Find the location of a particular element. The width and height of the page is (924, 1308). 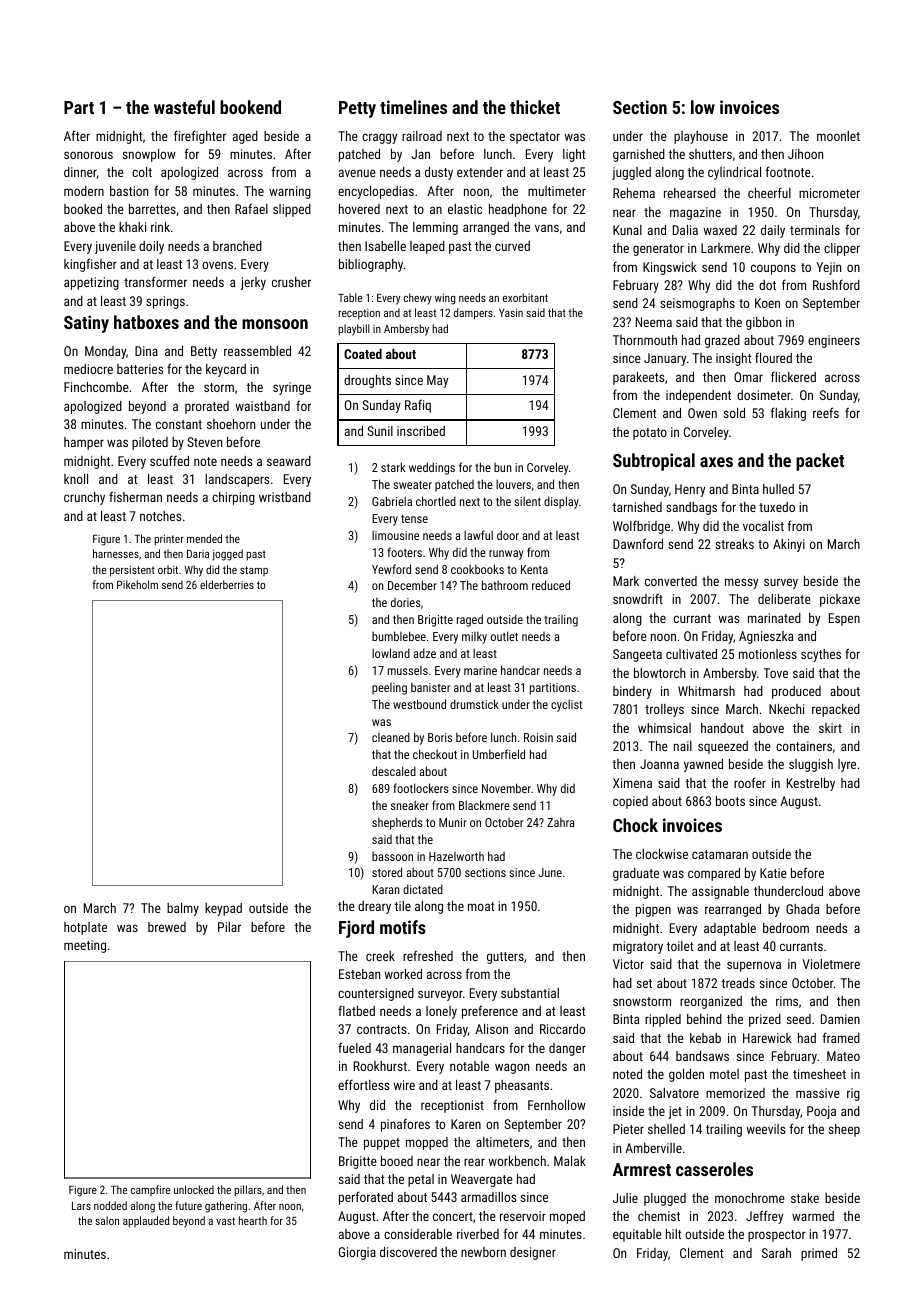

sonorous is located at coordinates (88, 155).
